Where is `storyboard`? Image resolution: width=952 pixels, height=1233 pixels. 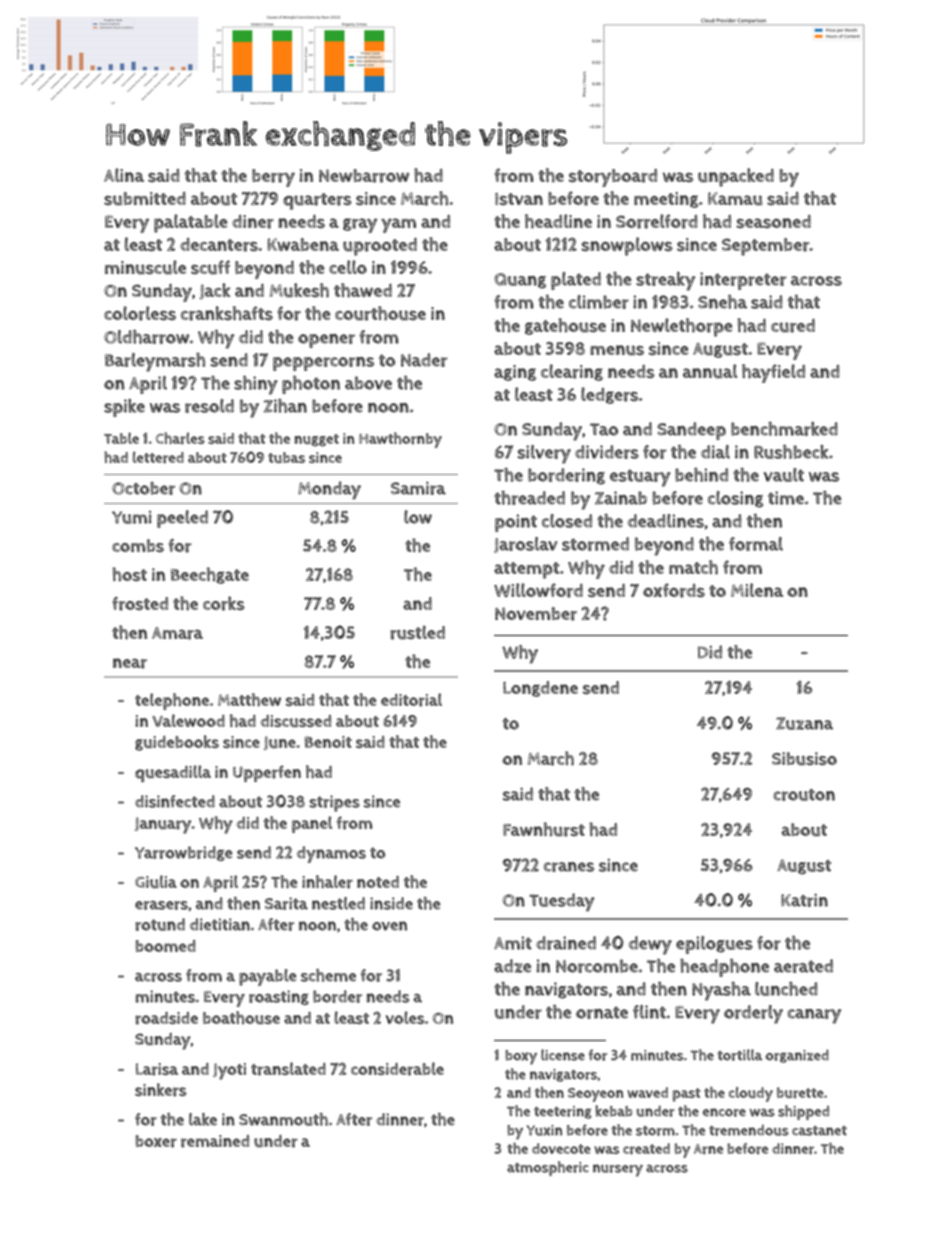
storyboard is located at coordinates (613, 178).
